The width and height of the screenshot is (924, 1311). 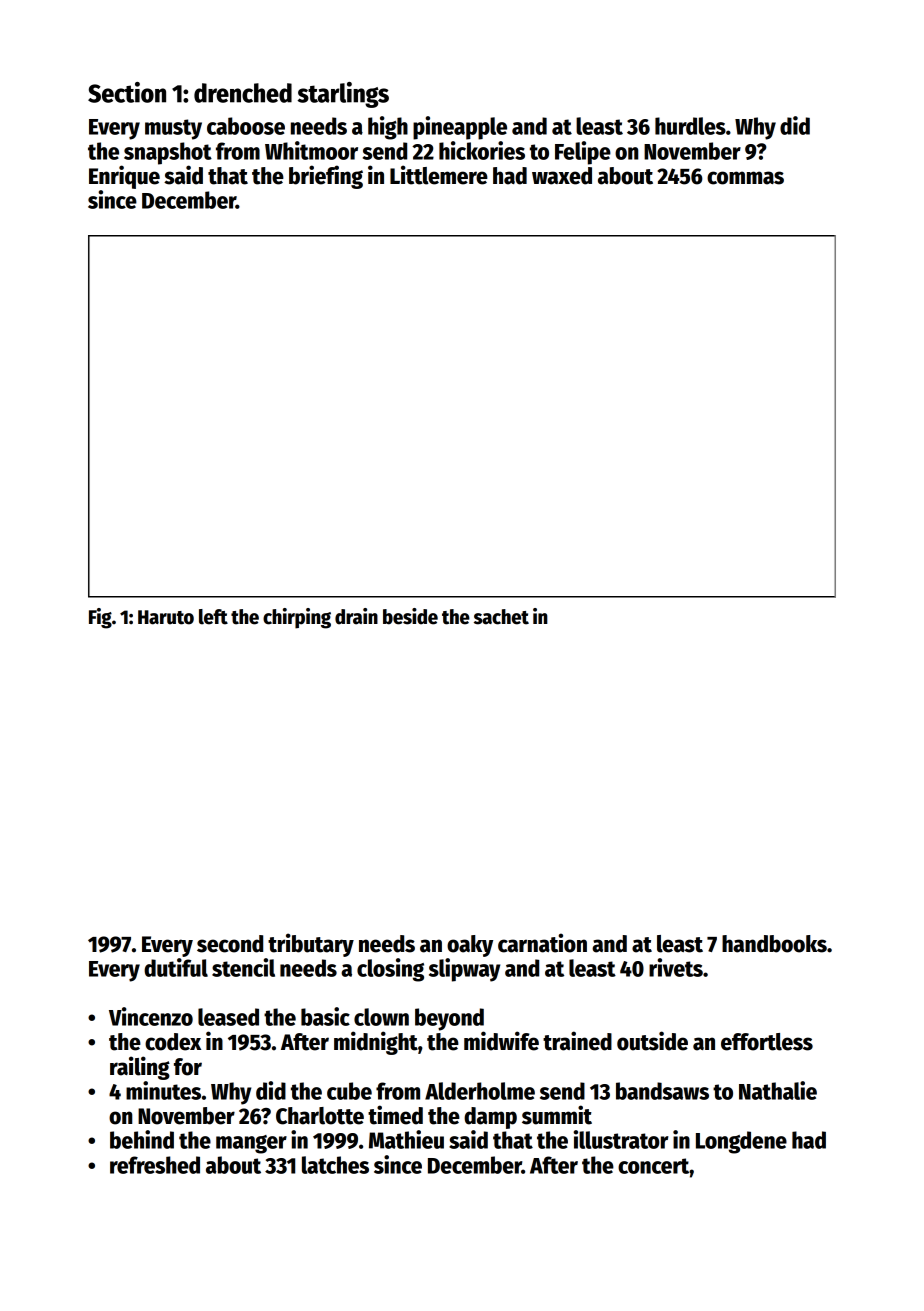 I want to click on drenched, so click(x=243, y=93).
